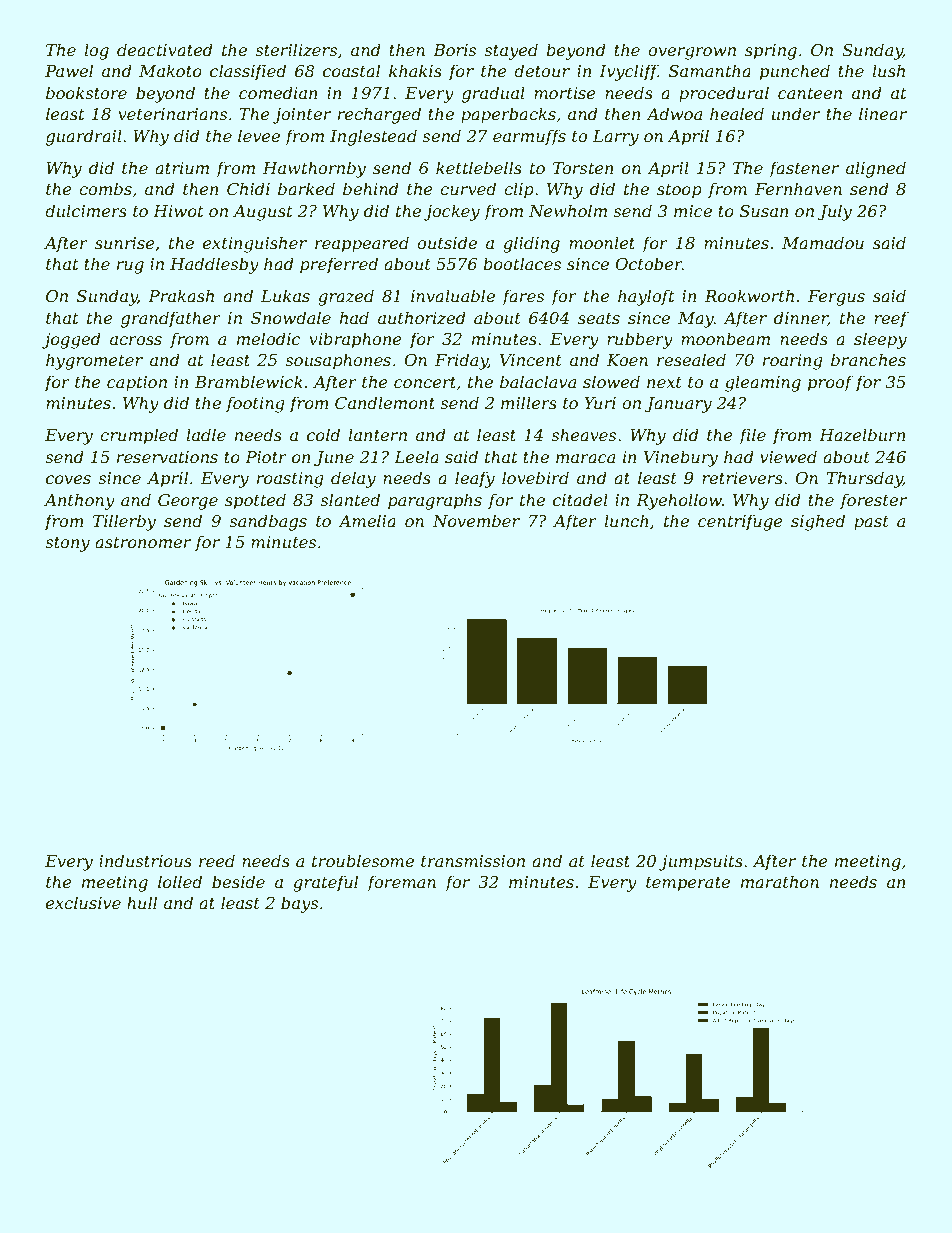 The image size is (952, 1233). What do you see at coordinates (401, 883) in the screenshot?
I see `foreman` at bounding box center [401, 883].
